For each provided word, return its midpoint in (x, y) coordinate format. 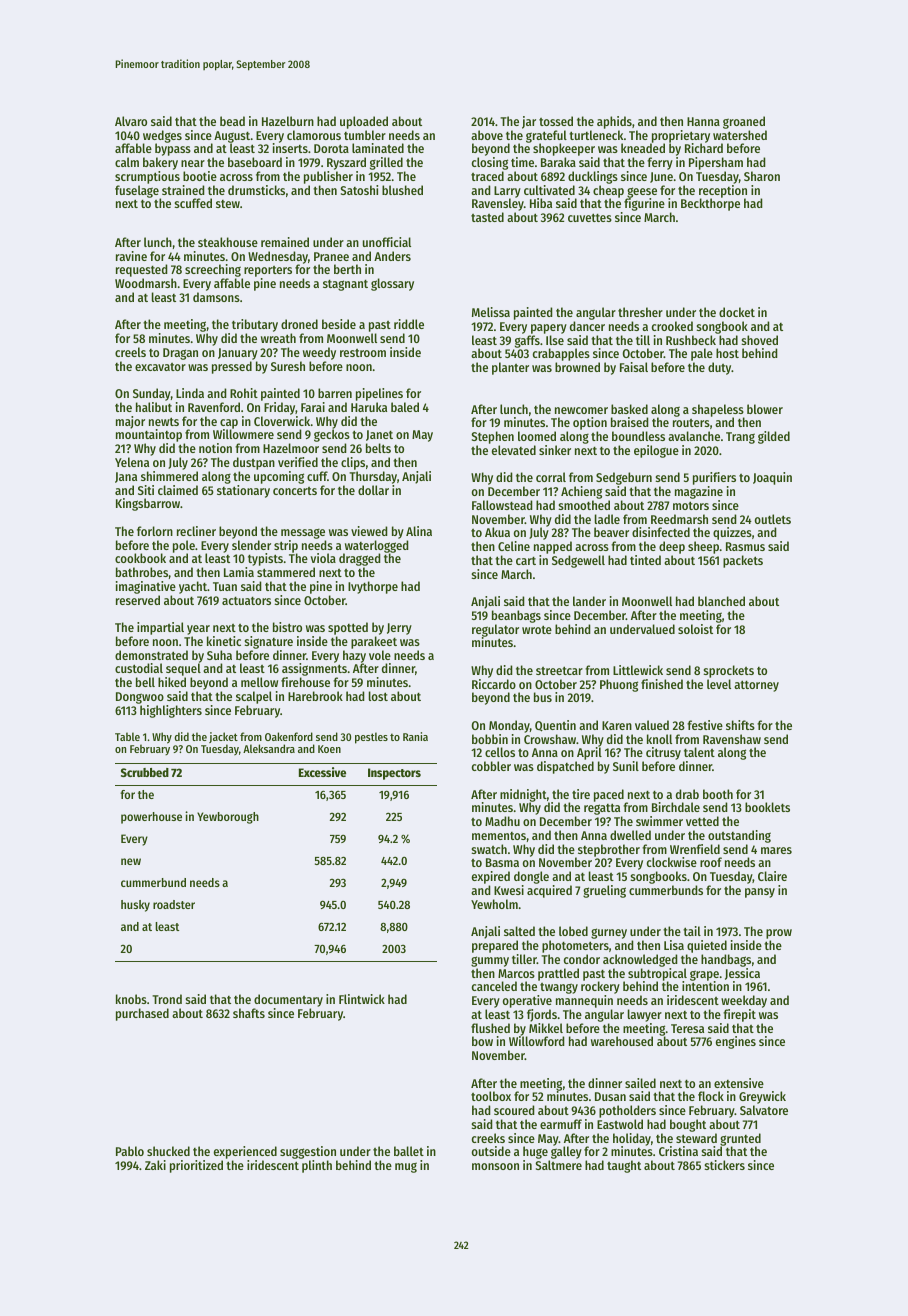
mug (406, 1167)
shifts (740, 725)
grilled (386, 163)
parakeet (374, 642)
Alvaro (131, 121)
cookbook (140, 558)
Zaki (155, 1165)
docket (737, 312)
